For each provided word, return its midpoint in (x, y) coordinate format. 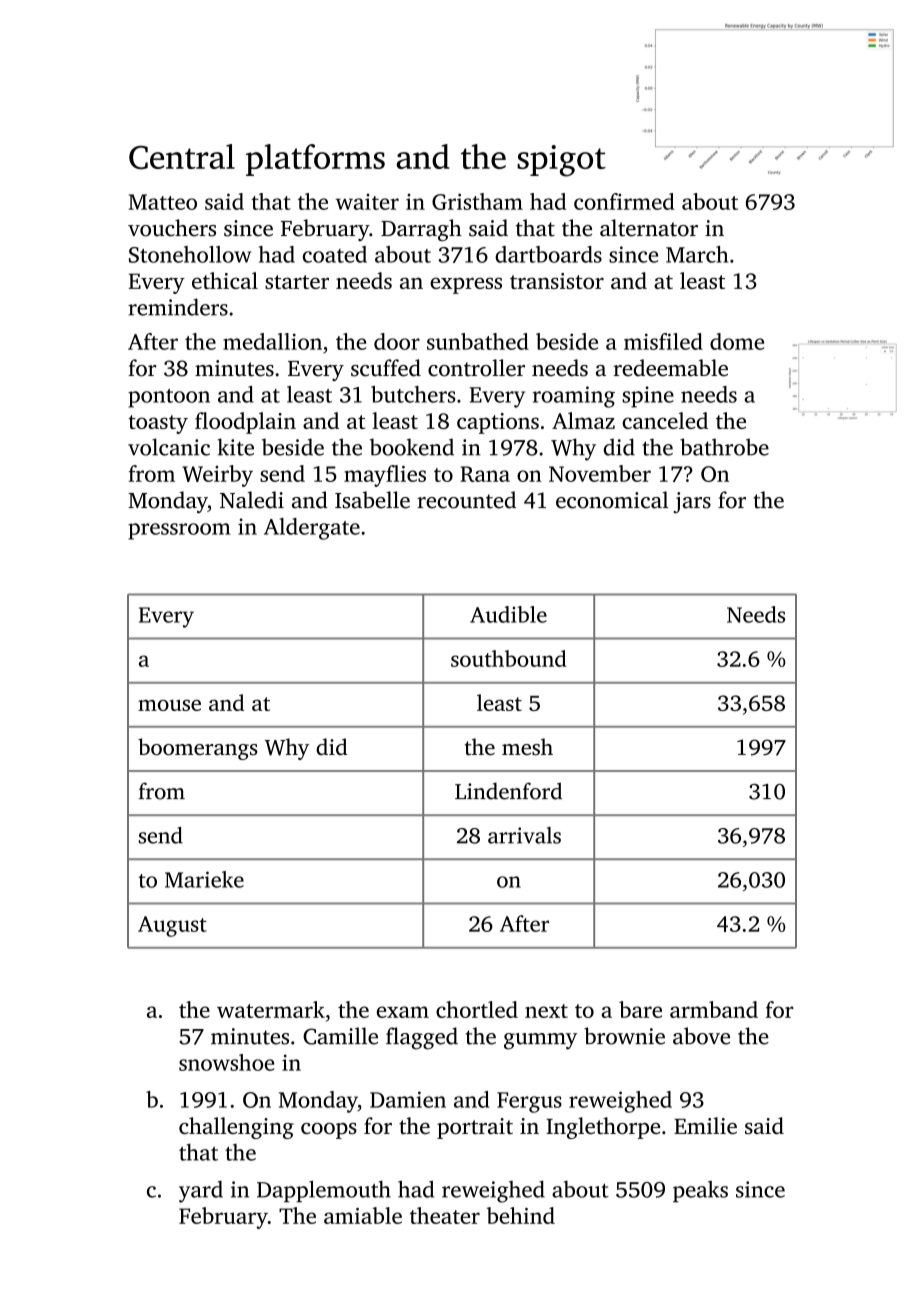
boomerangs (198, 749)
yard (201, 1192)
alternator (649, 228)
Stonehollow (190, 254)
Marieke (204, 879)
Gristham (477, 201)
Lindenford (508, 791)
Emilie (705, 1125)
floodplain (245, 423)
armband (714, 1009)
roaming (574, 397)
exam (403, 1012)
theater (445, 1215)
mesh (527, 746)
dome (737, 341)
